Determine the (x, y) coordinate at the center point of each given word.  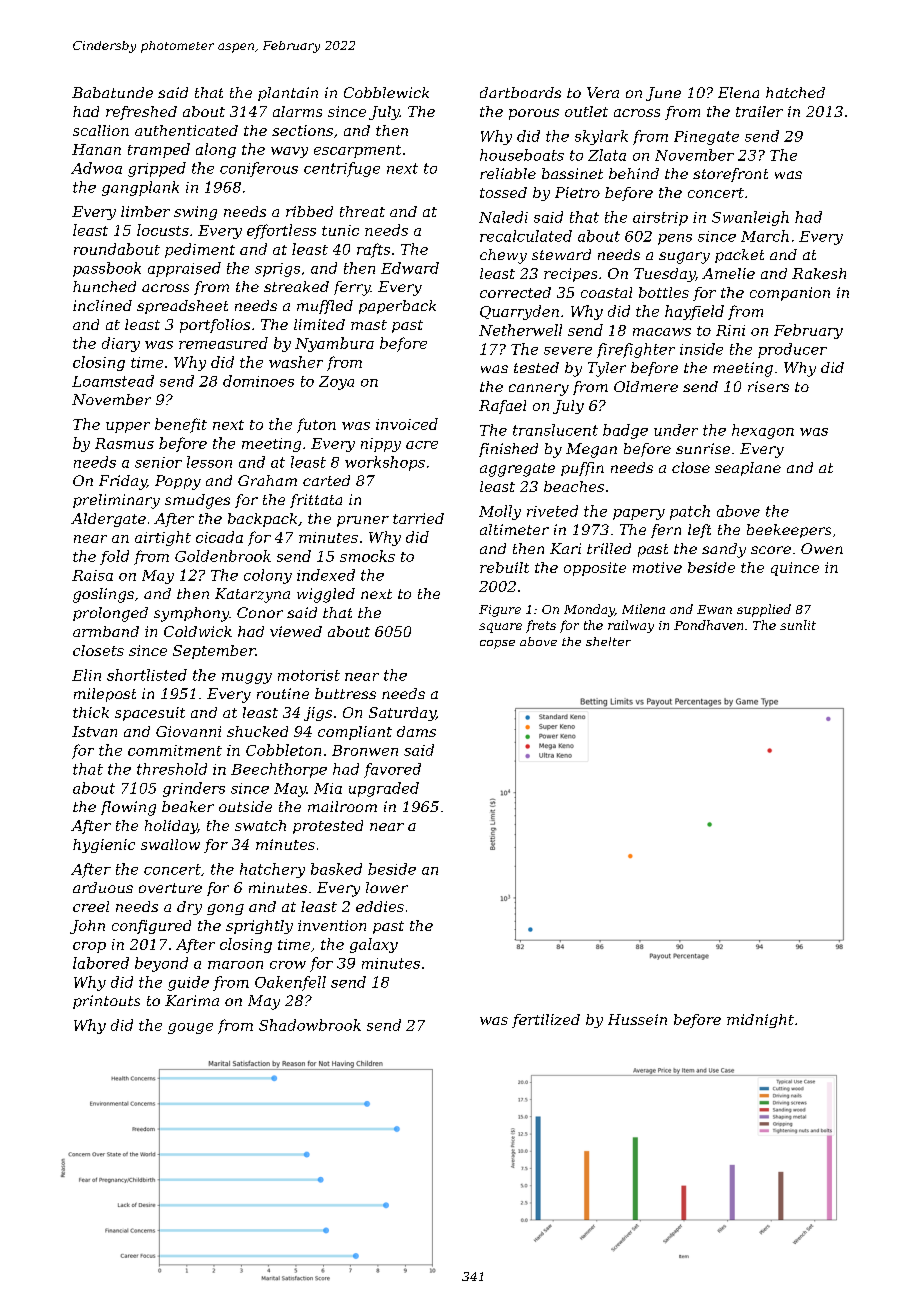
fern (666, 531)
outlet (586, 111)
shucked (257, 731)
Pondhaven (708, 625)
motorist (309, 675)
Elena (738, 92)
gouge (190, 1028)
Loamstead (113, 381)
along (216, 150)
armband (106, 631)
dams (416, 731)
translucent (555, 430)
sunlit (798, 625)
